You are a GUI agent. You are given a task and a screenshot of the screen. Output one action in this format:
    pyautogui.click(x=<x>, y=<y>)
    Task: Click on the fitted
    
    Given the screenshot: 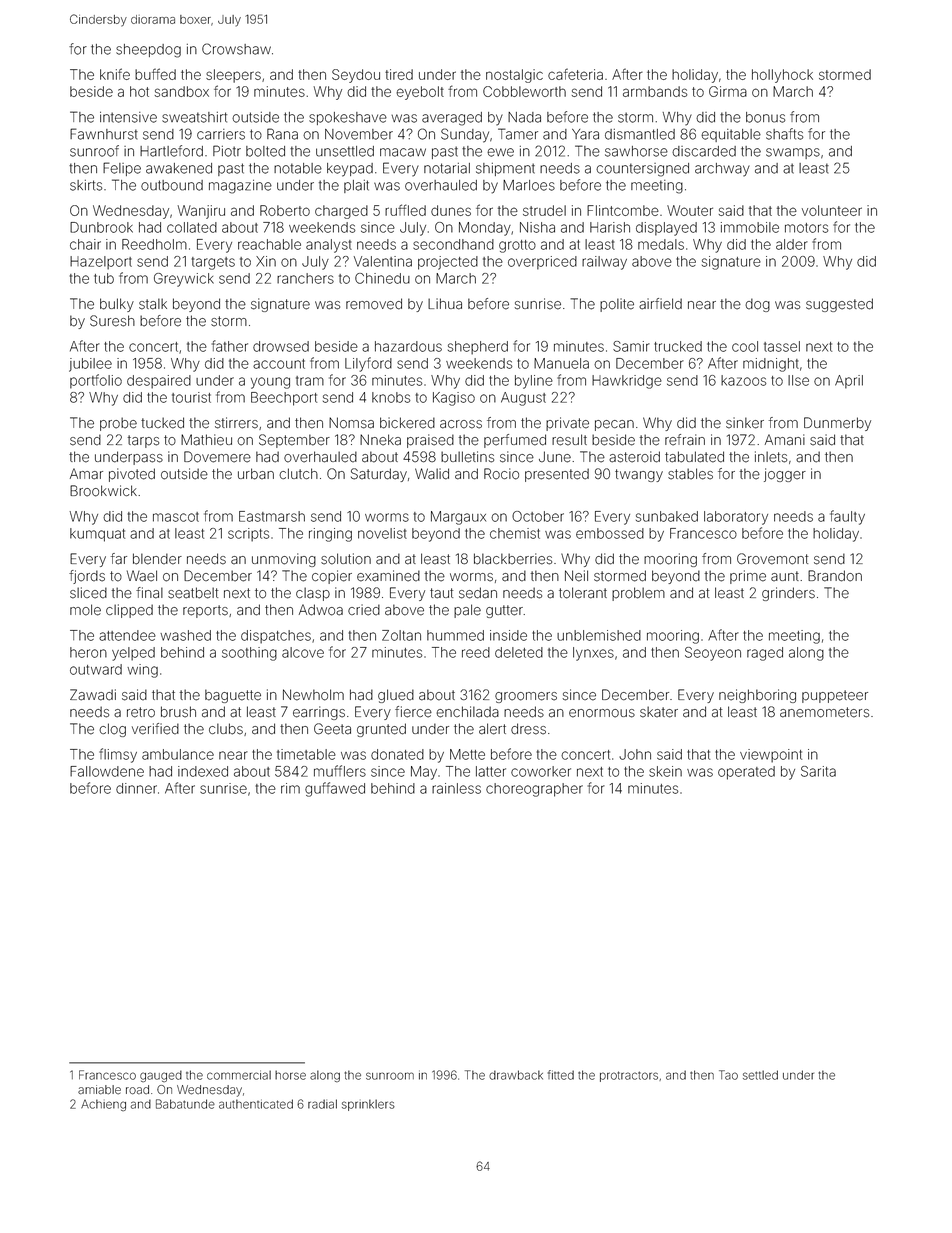 What is the action you would take?
    pyautogui.click(x=561, y=1075)
